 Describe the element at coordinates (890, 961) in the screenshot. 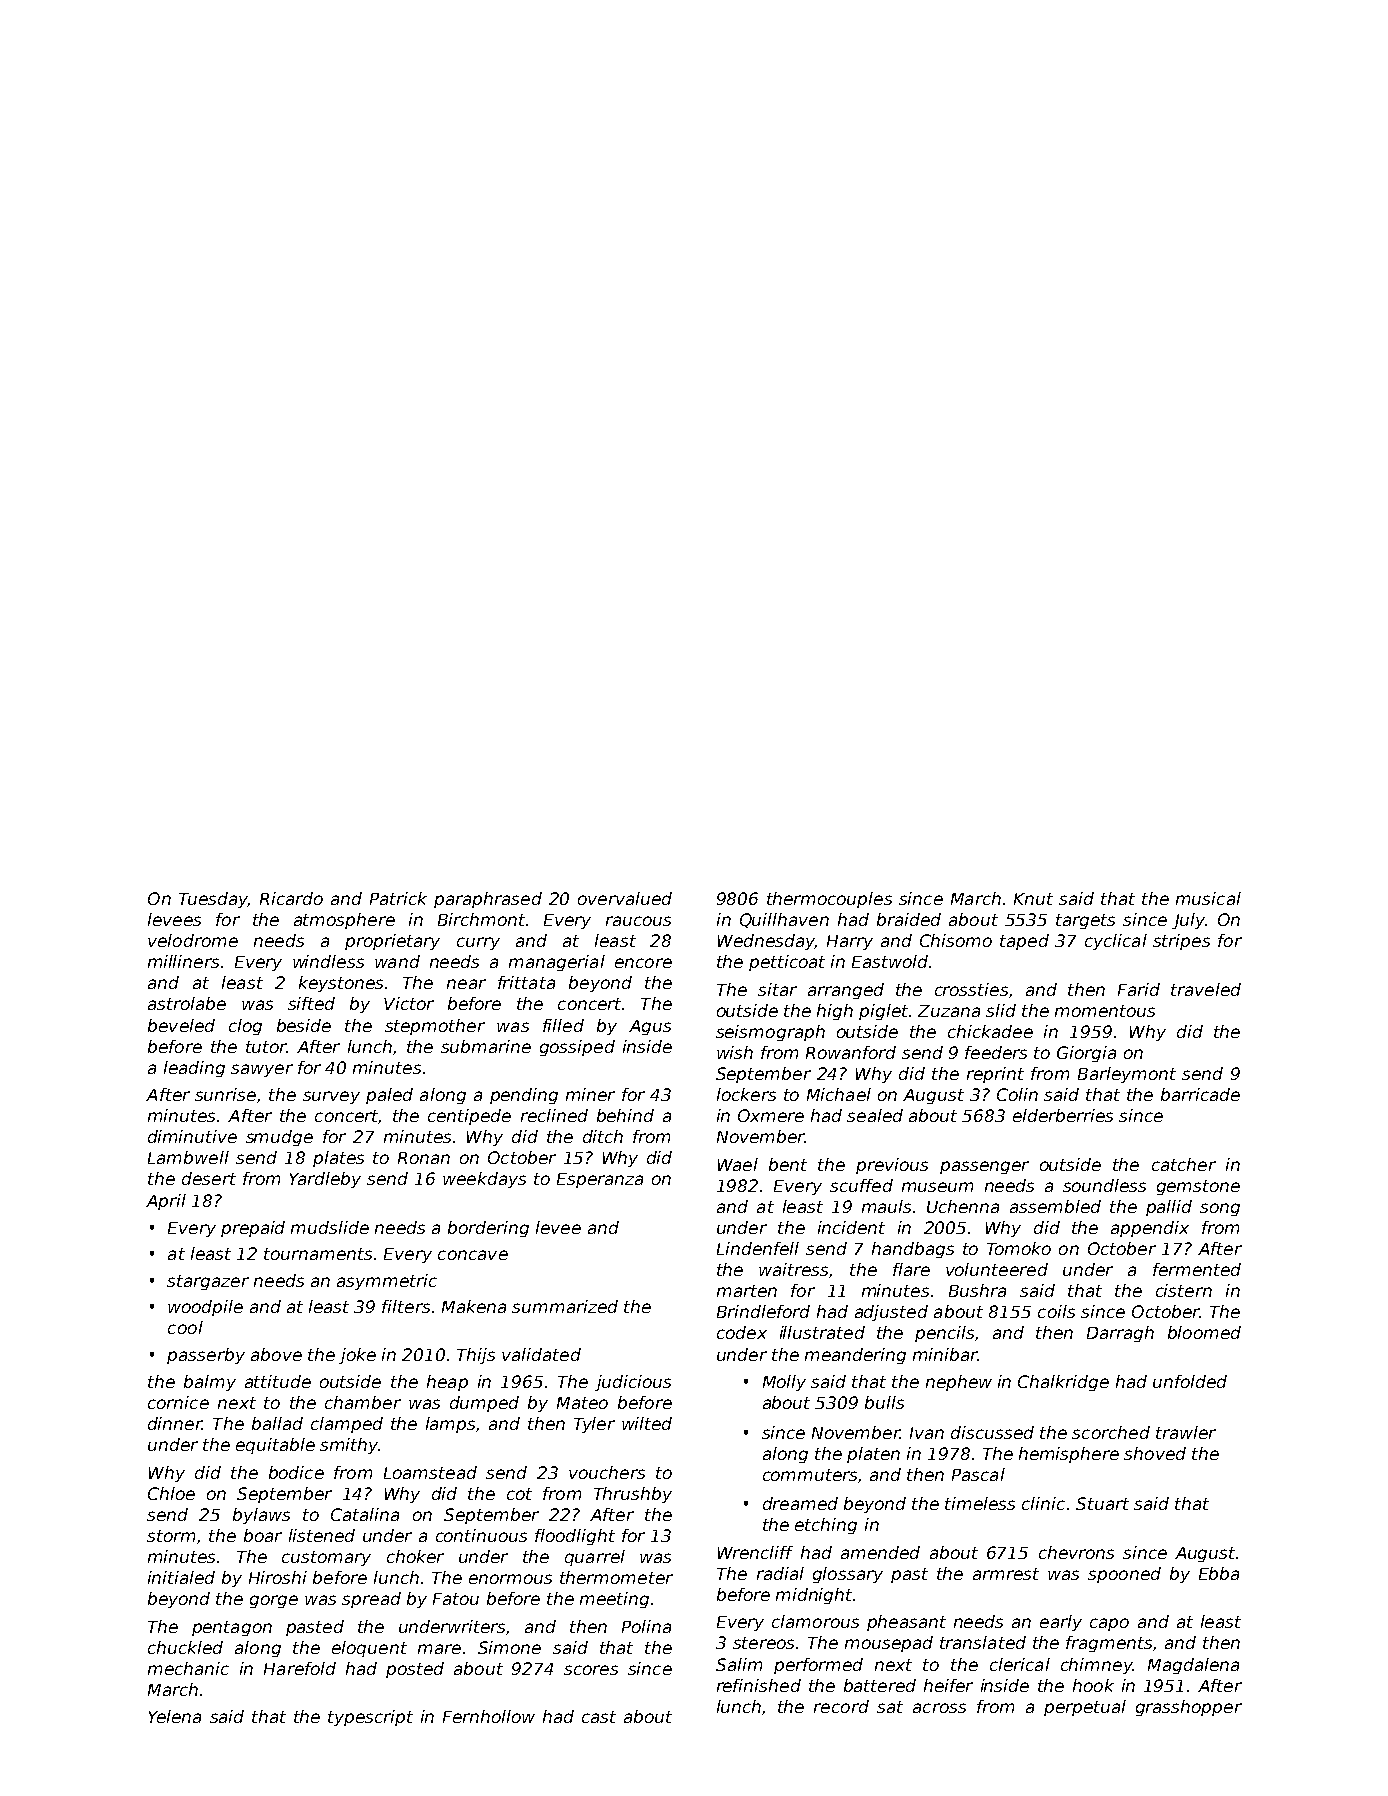

I see `Eastwold` at that location.
